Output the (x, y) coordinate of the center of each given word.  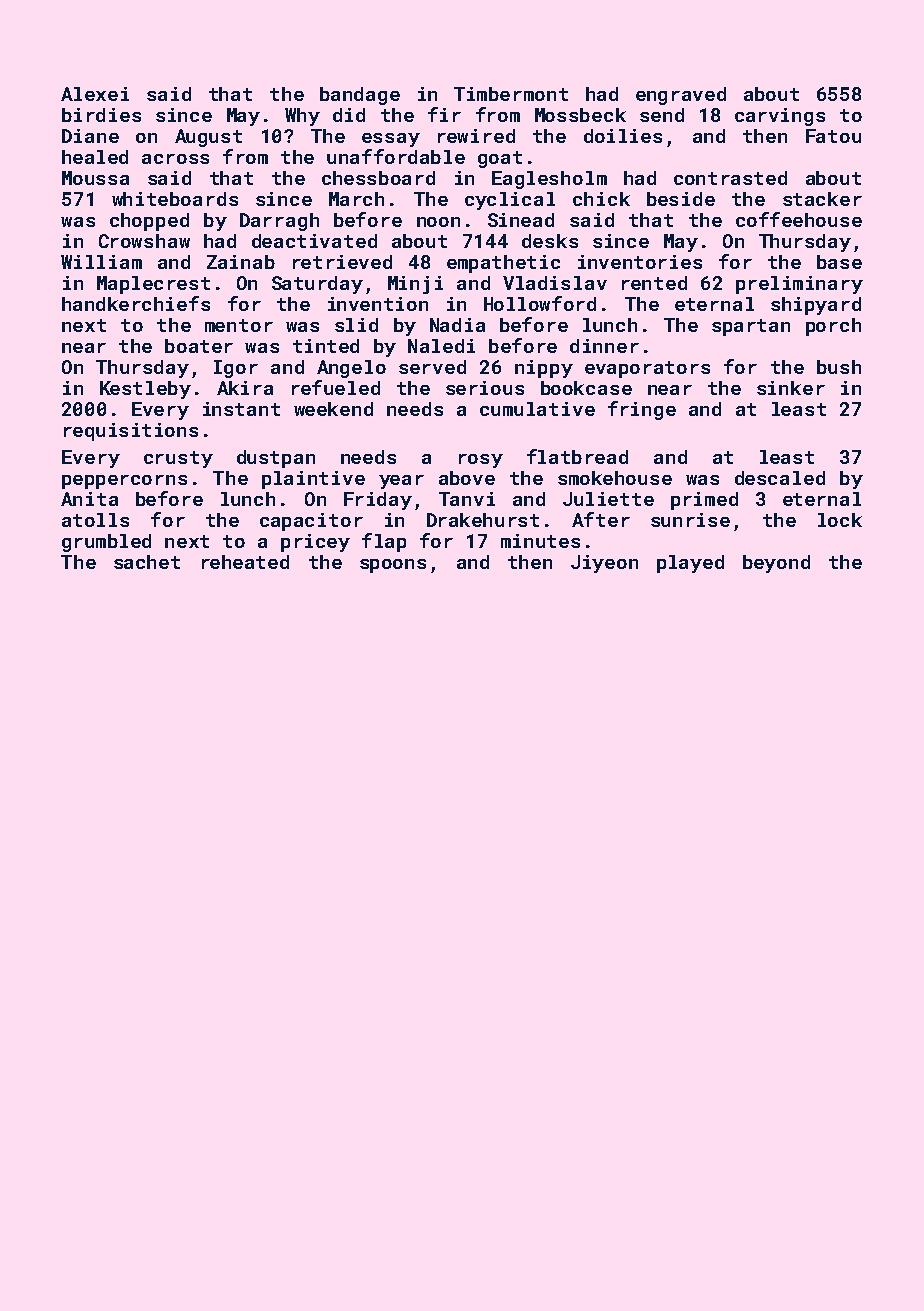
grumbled (106, 543)
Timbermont (511, 94)
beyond (776, 564)
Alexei (95, 94)
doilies (623, 136)
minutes (540, 541)
